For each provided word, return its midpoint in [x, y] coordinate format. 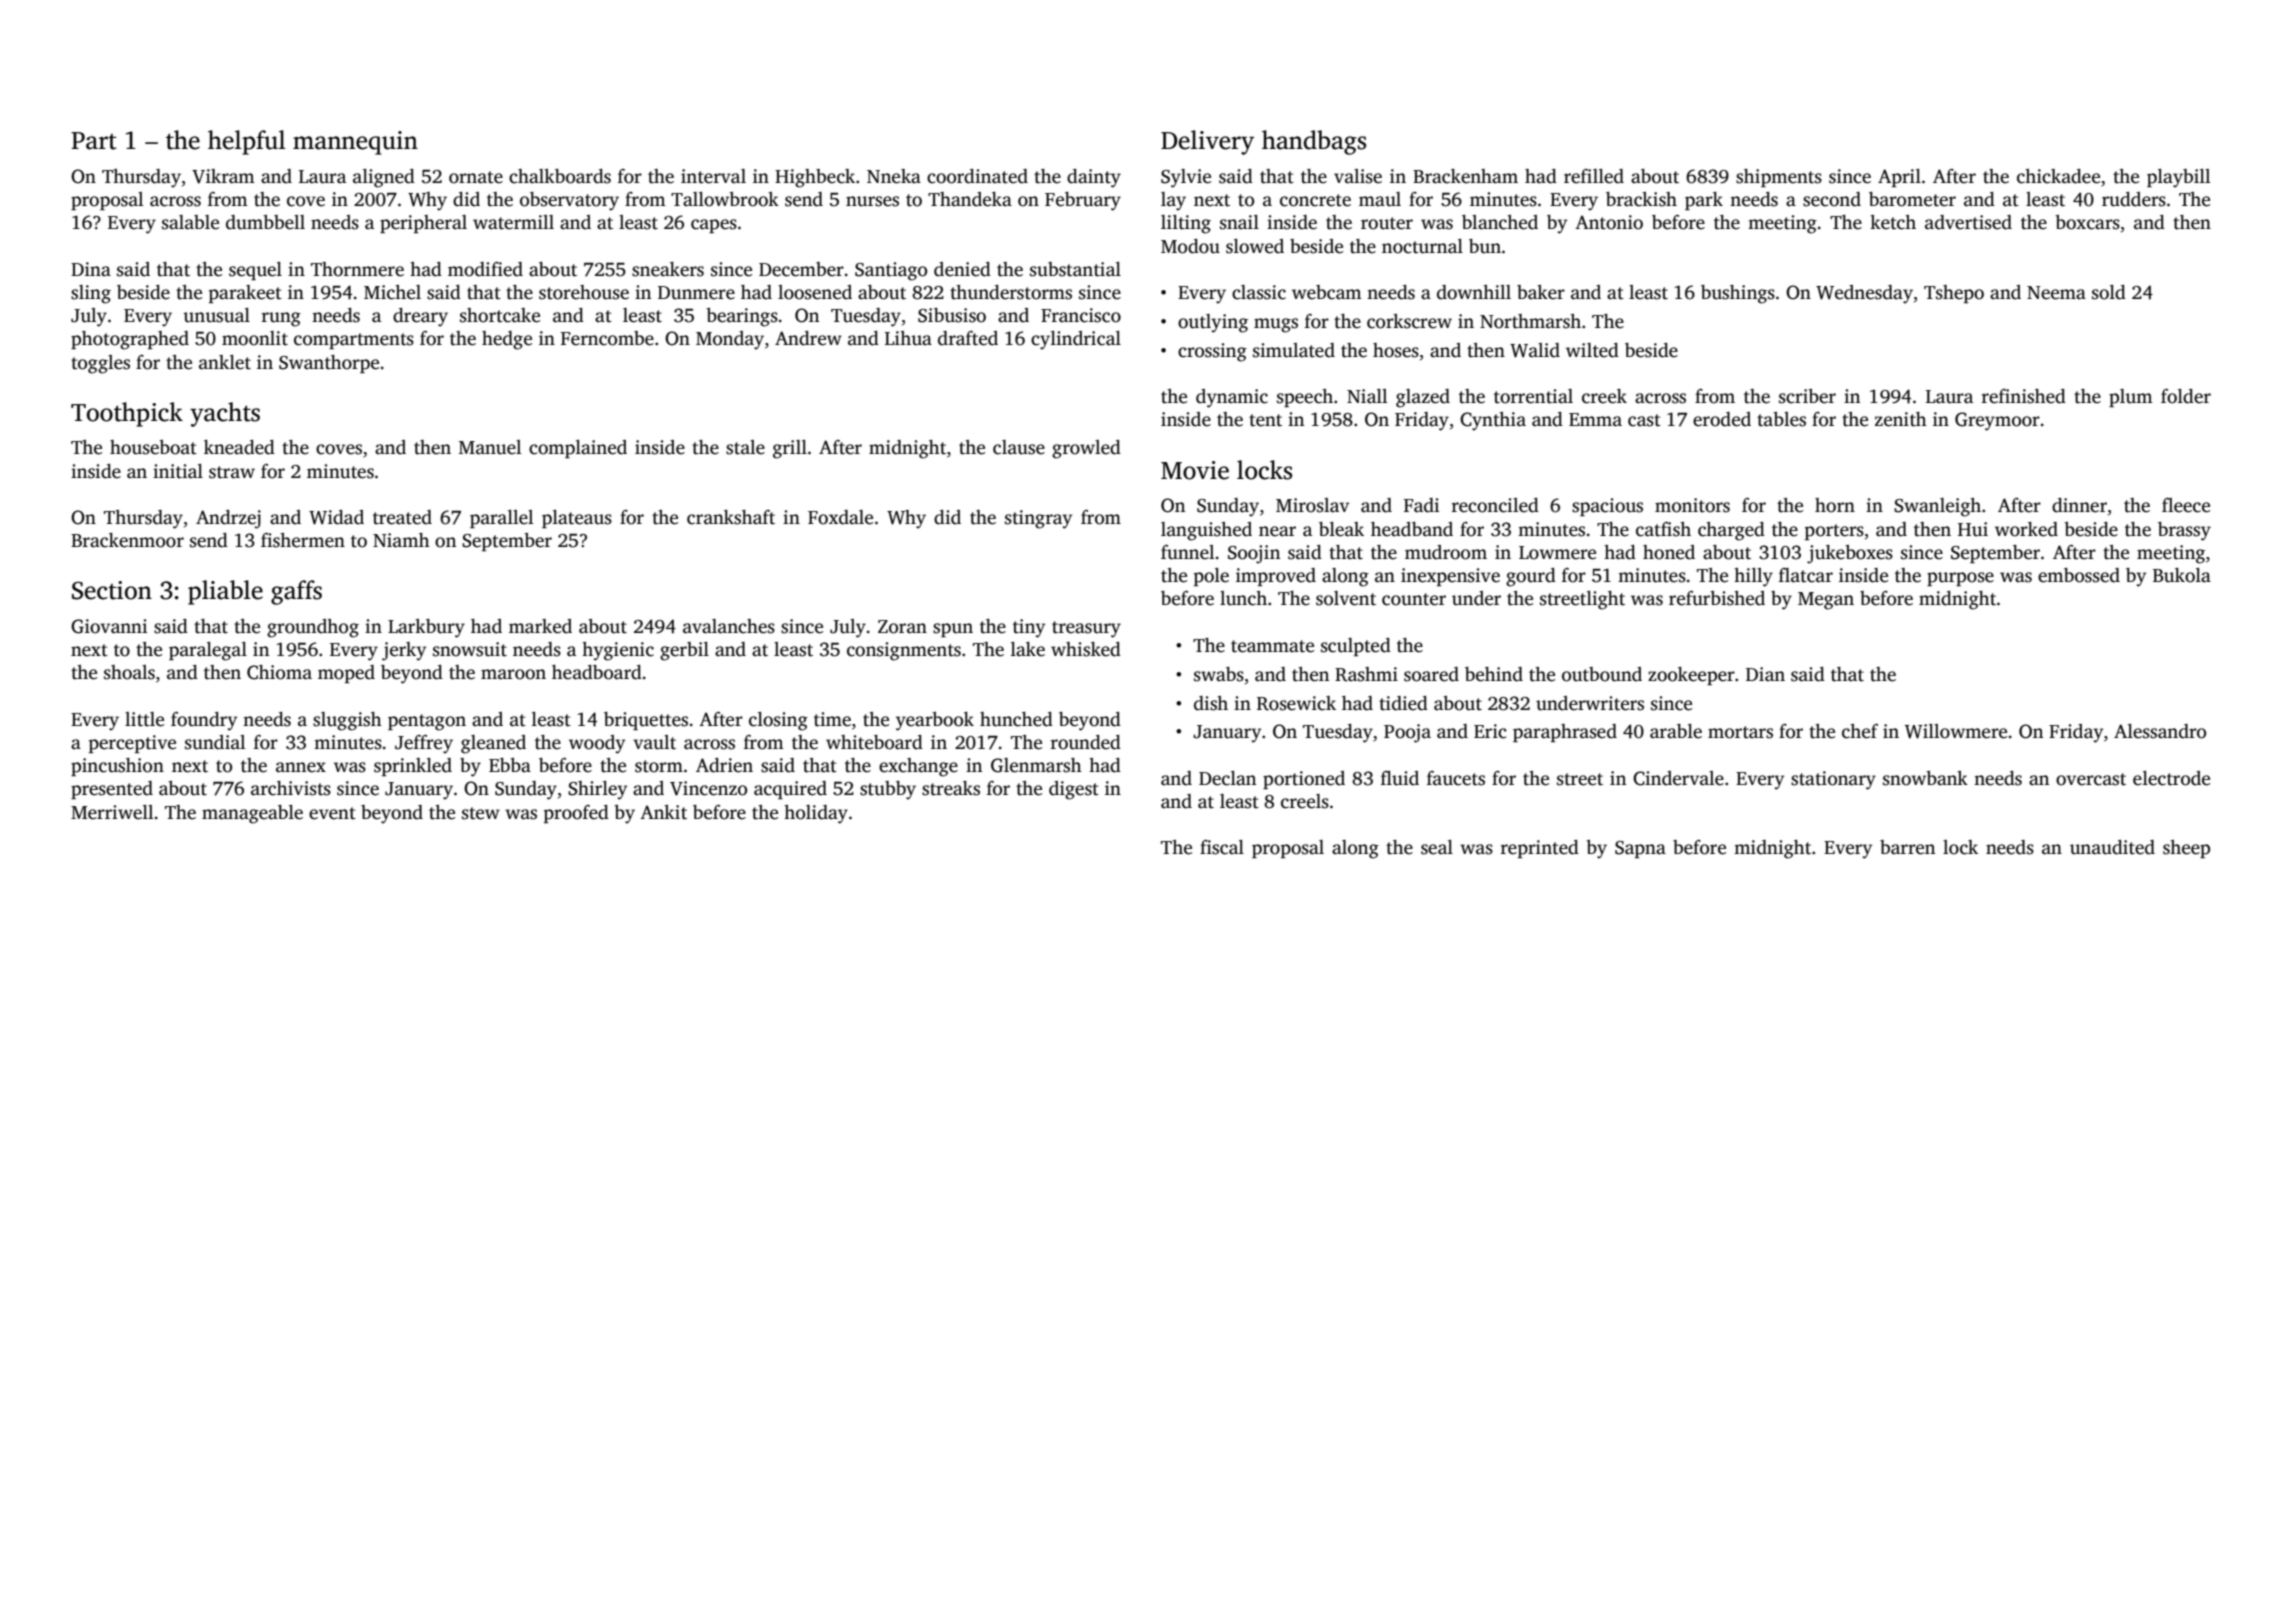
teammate [1272, 646]
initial [178, 471]
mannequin [355, 143]
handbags [1314, 142]
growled [1086, 449]
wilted [1592, 350]
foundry [204, 721]
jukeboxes [1850, 554]
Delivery [1207, 142]
